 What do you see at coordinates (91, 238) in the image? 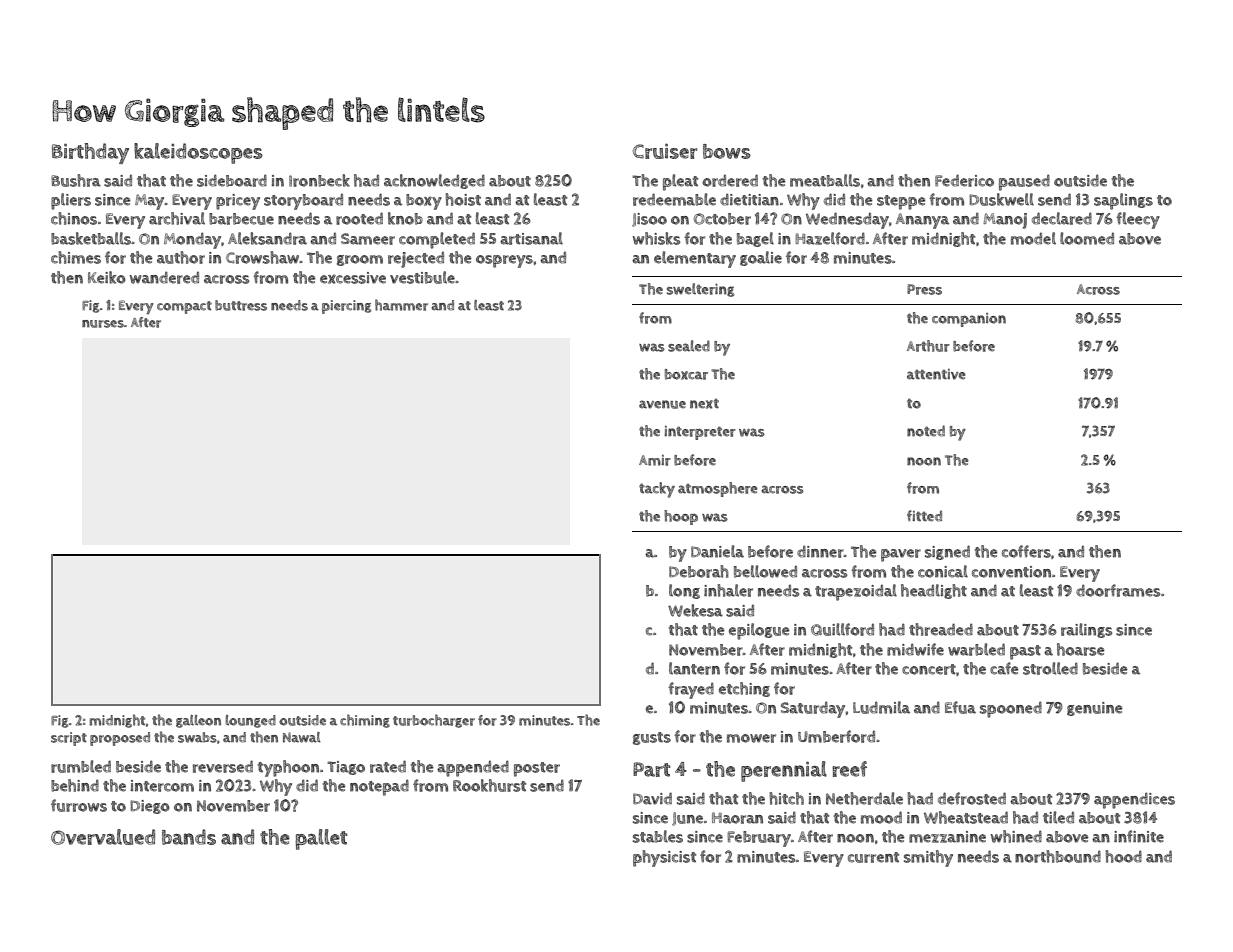
I see `basketballs` at bounding box center [91, 238].
